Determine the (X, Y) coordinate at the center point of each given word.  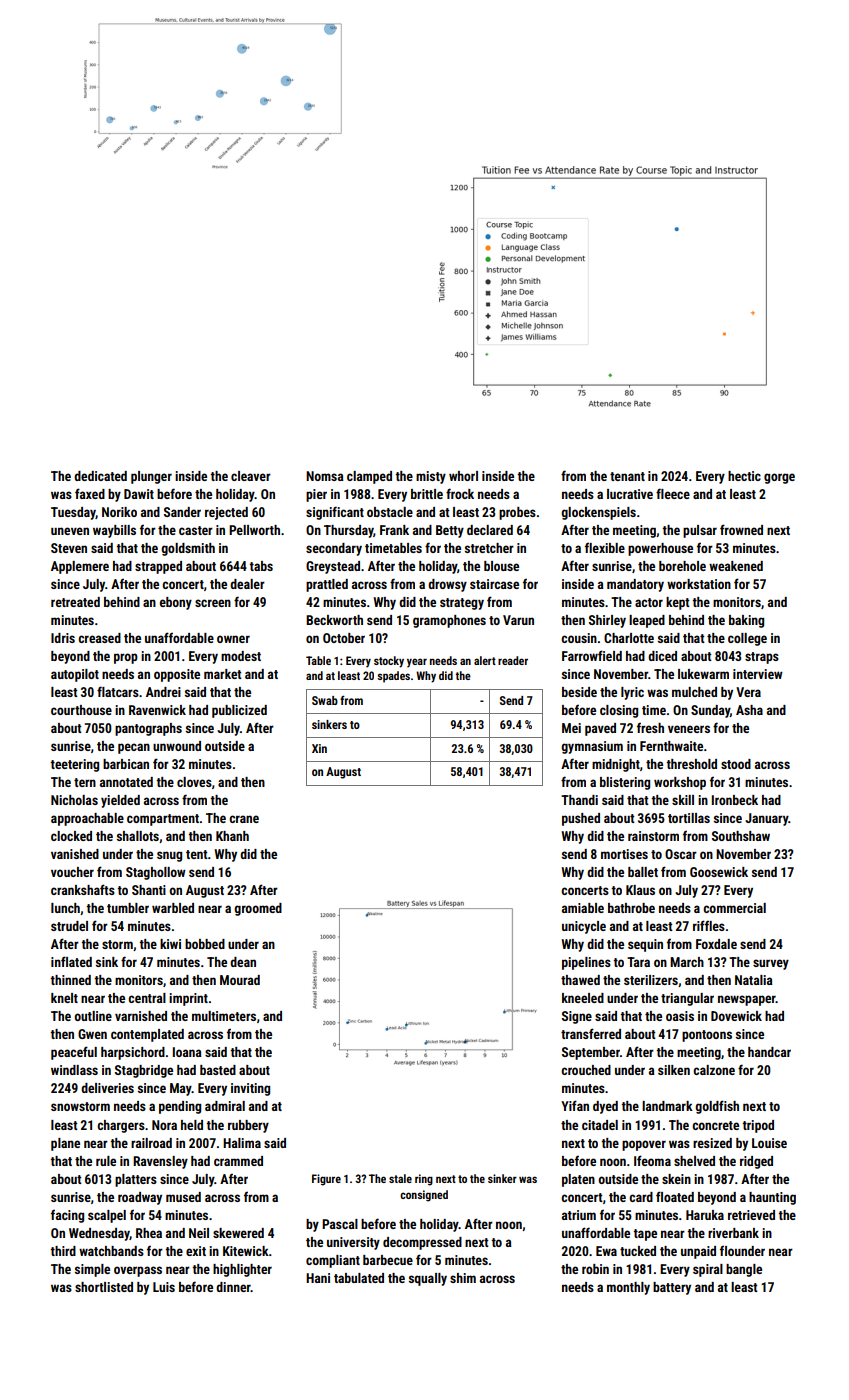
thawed (580, 980)
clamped (369, 477)
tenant (627, 476)
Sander (182, 512)
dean (243, 962)
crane (244, 819)
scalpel (107, 1216)
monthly (628, 1288)
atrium (579, 1215)
